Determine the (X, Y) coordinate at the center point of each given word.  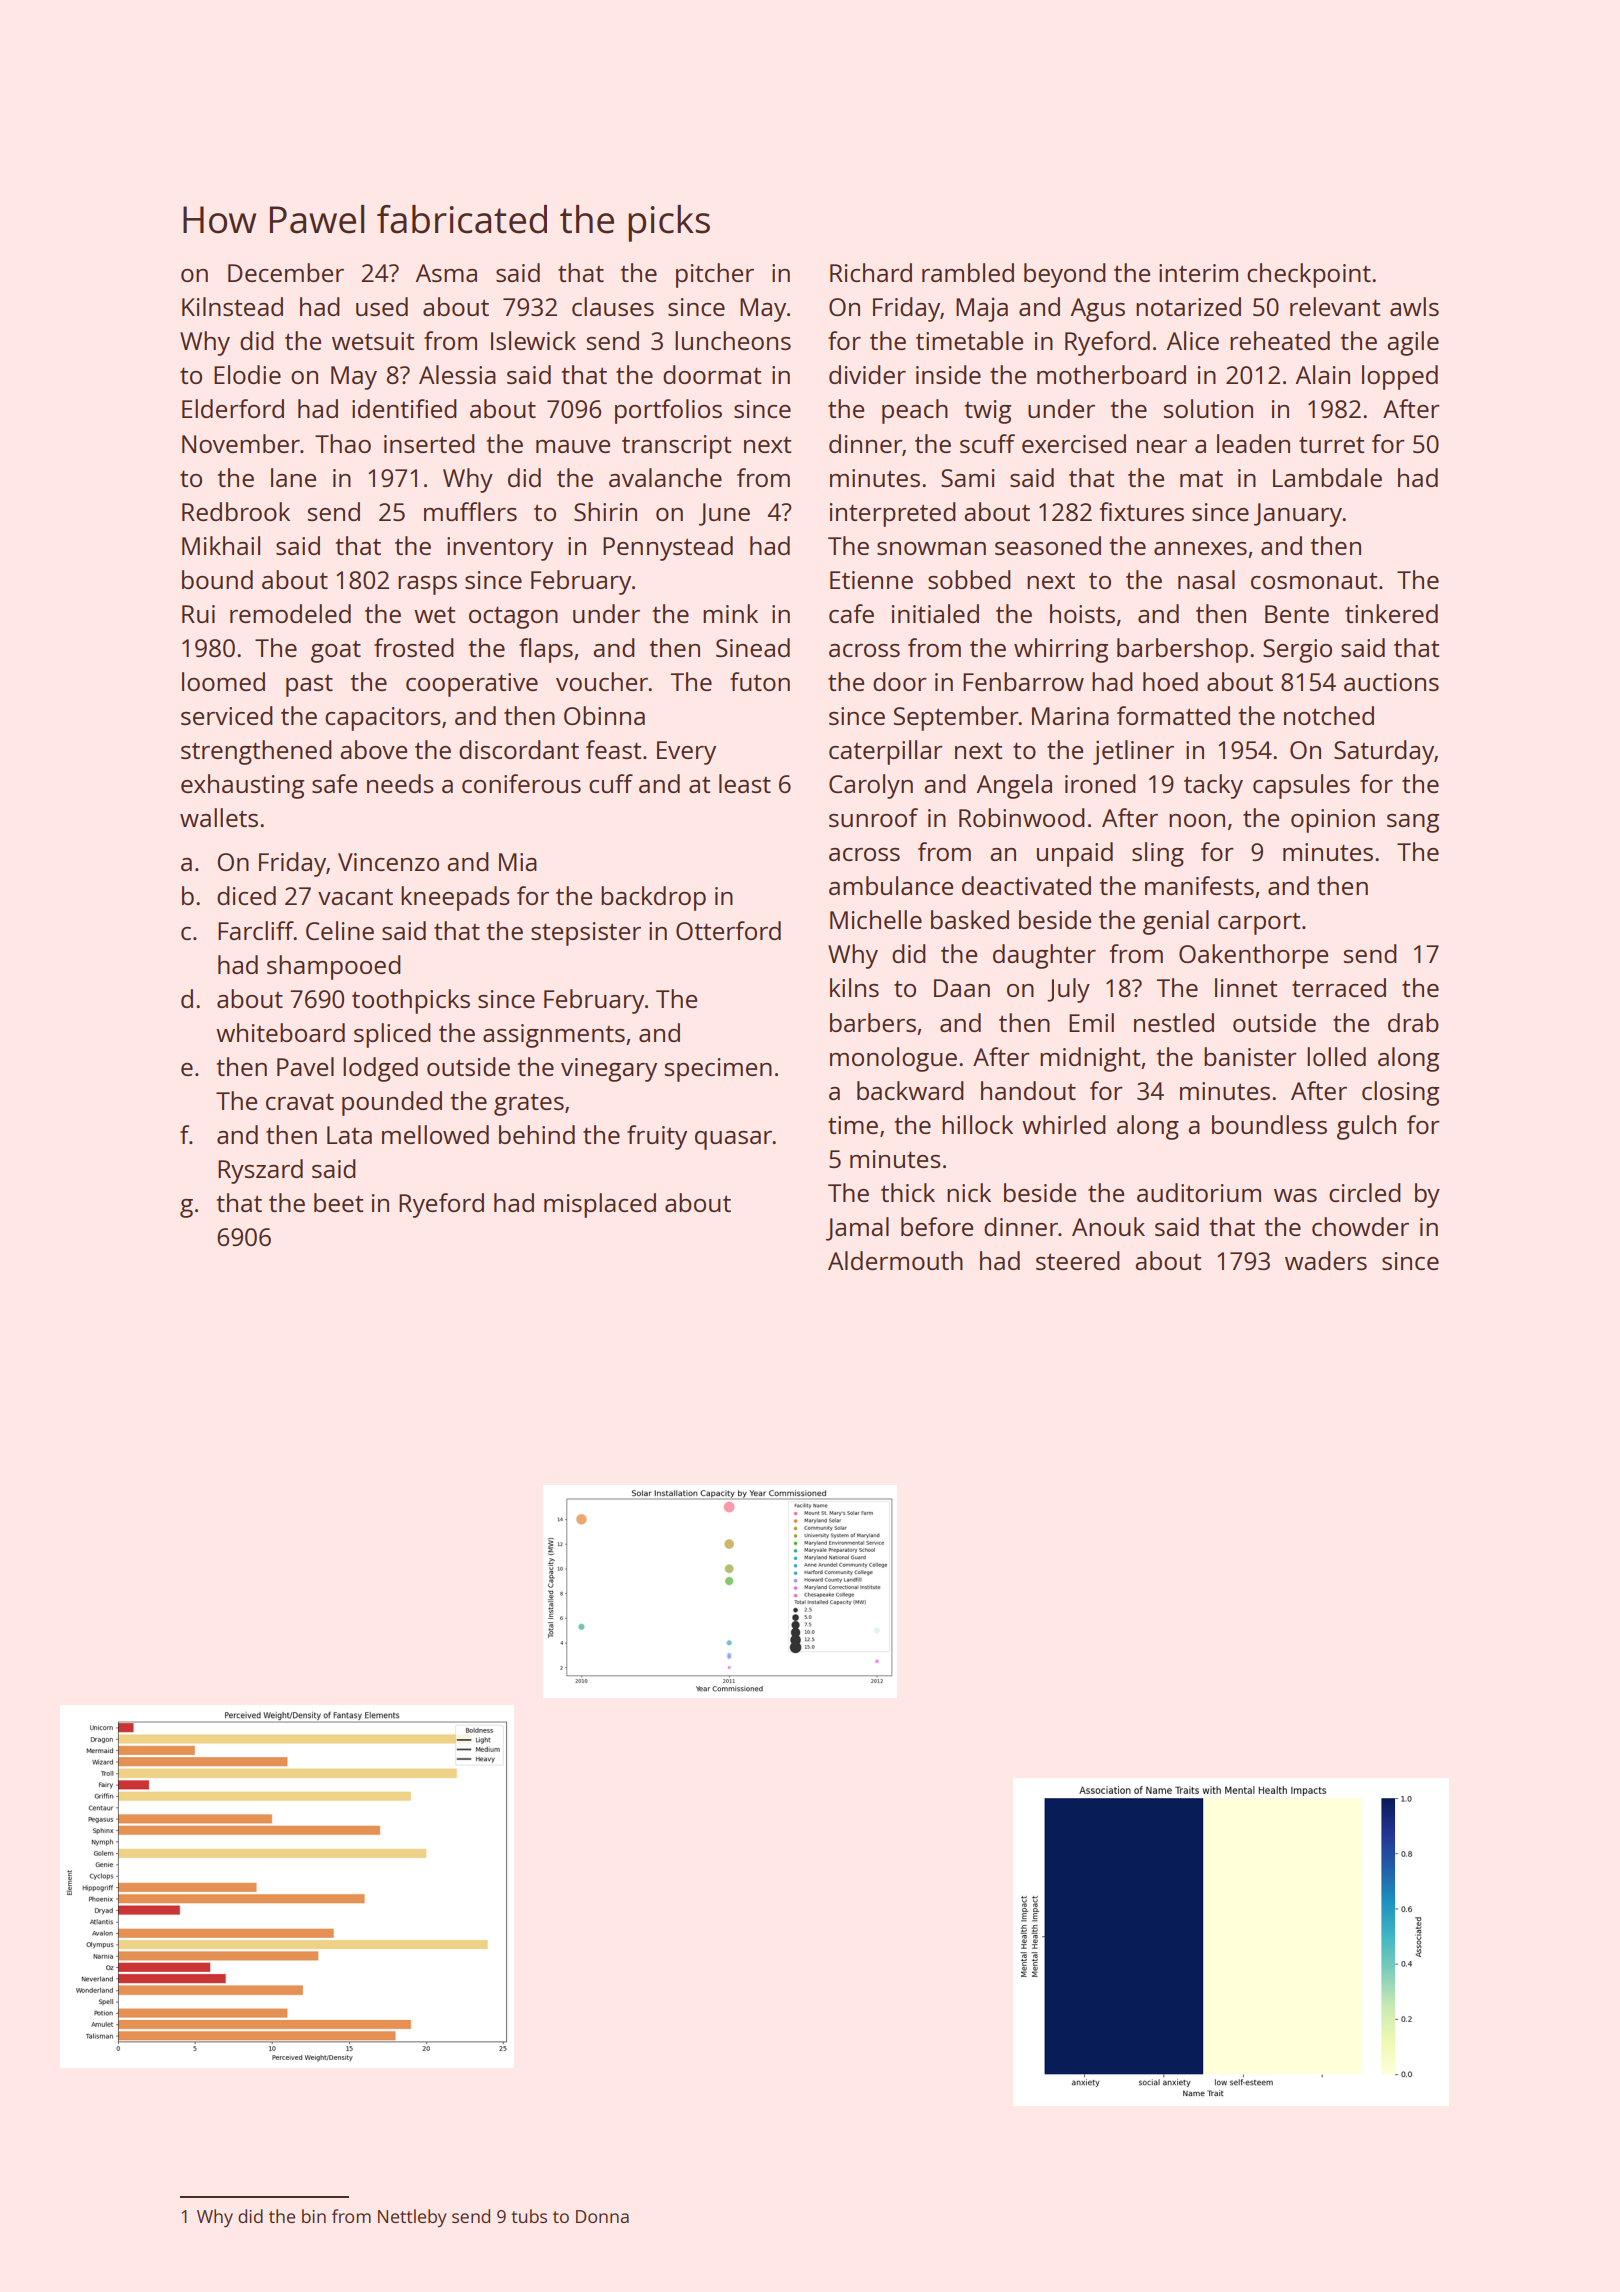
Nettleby (412, 2218)
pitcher (715, 275)
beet (338, 1202)
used (382, 306)
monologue (893, 1059)
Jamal (857, 1229)
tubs (529, 2216)
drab (1413, 1022)
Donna (602, 2216)
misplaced (600, 1205)
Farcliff (256, 930)
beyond (1065, 275)
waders (1326, 1260)
